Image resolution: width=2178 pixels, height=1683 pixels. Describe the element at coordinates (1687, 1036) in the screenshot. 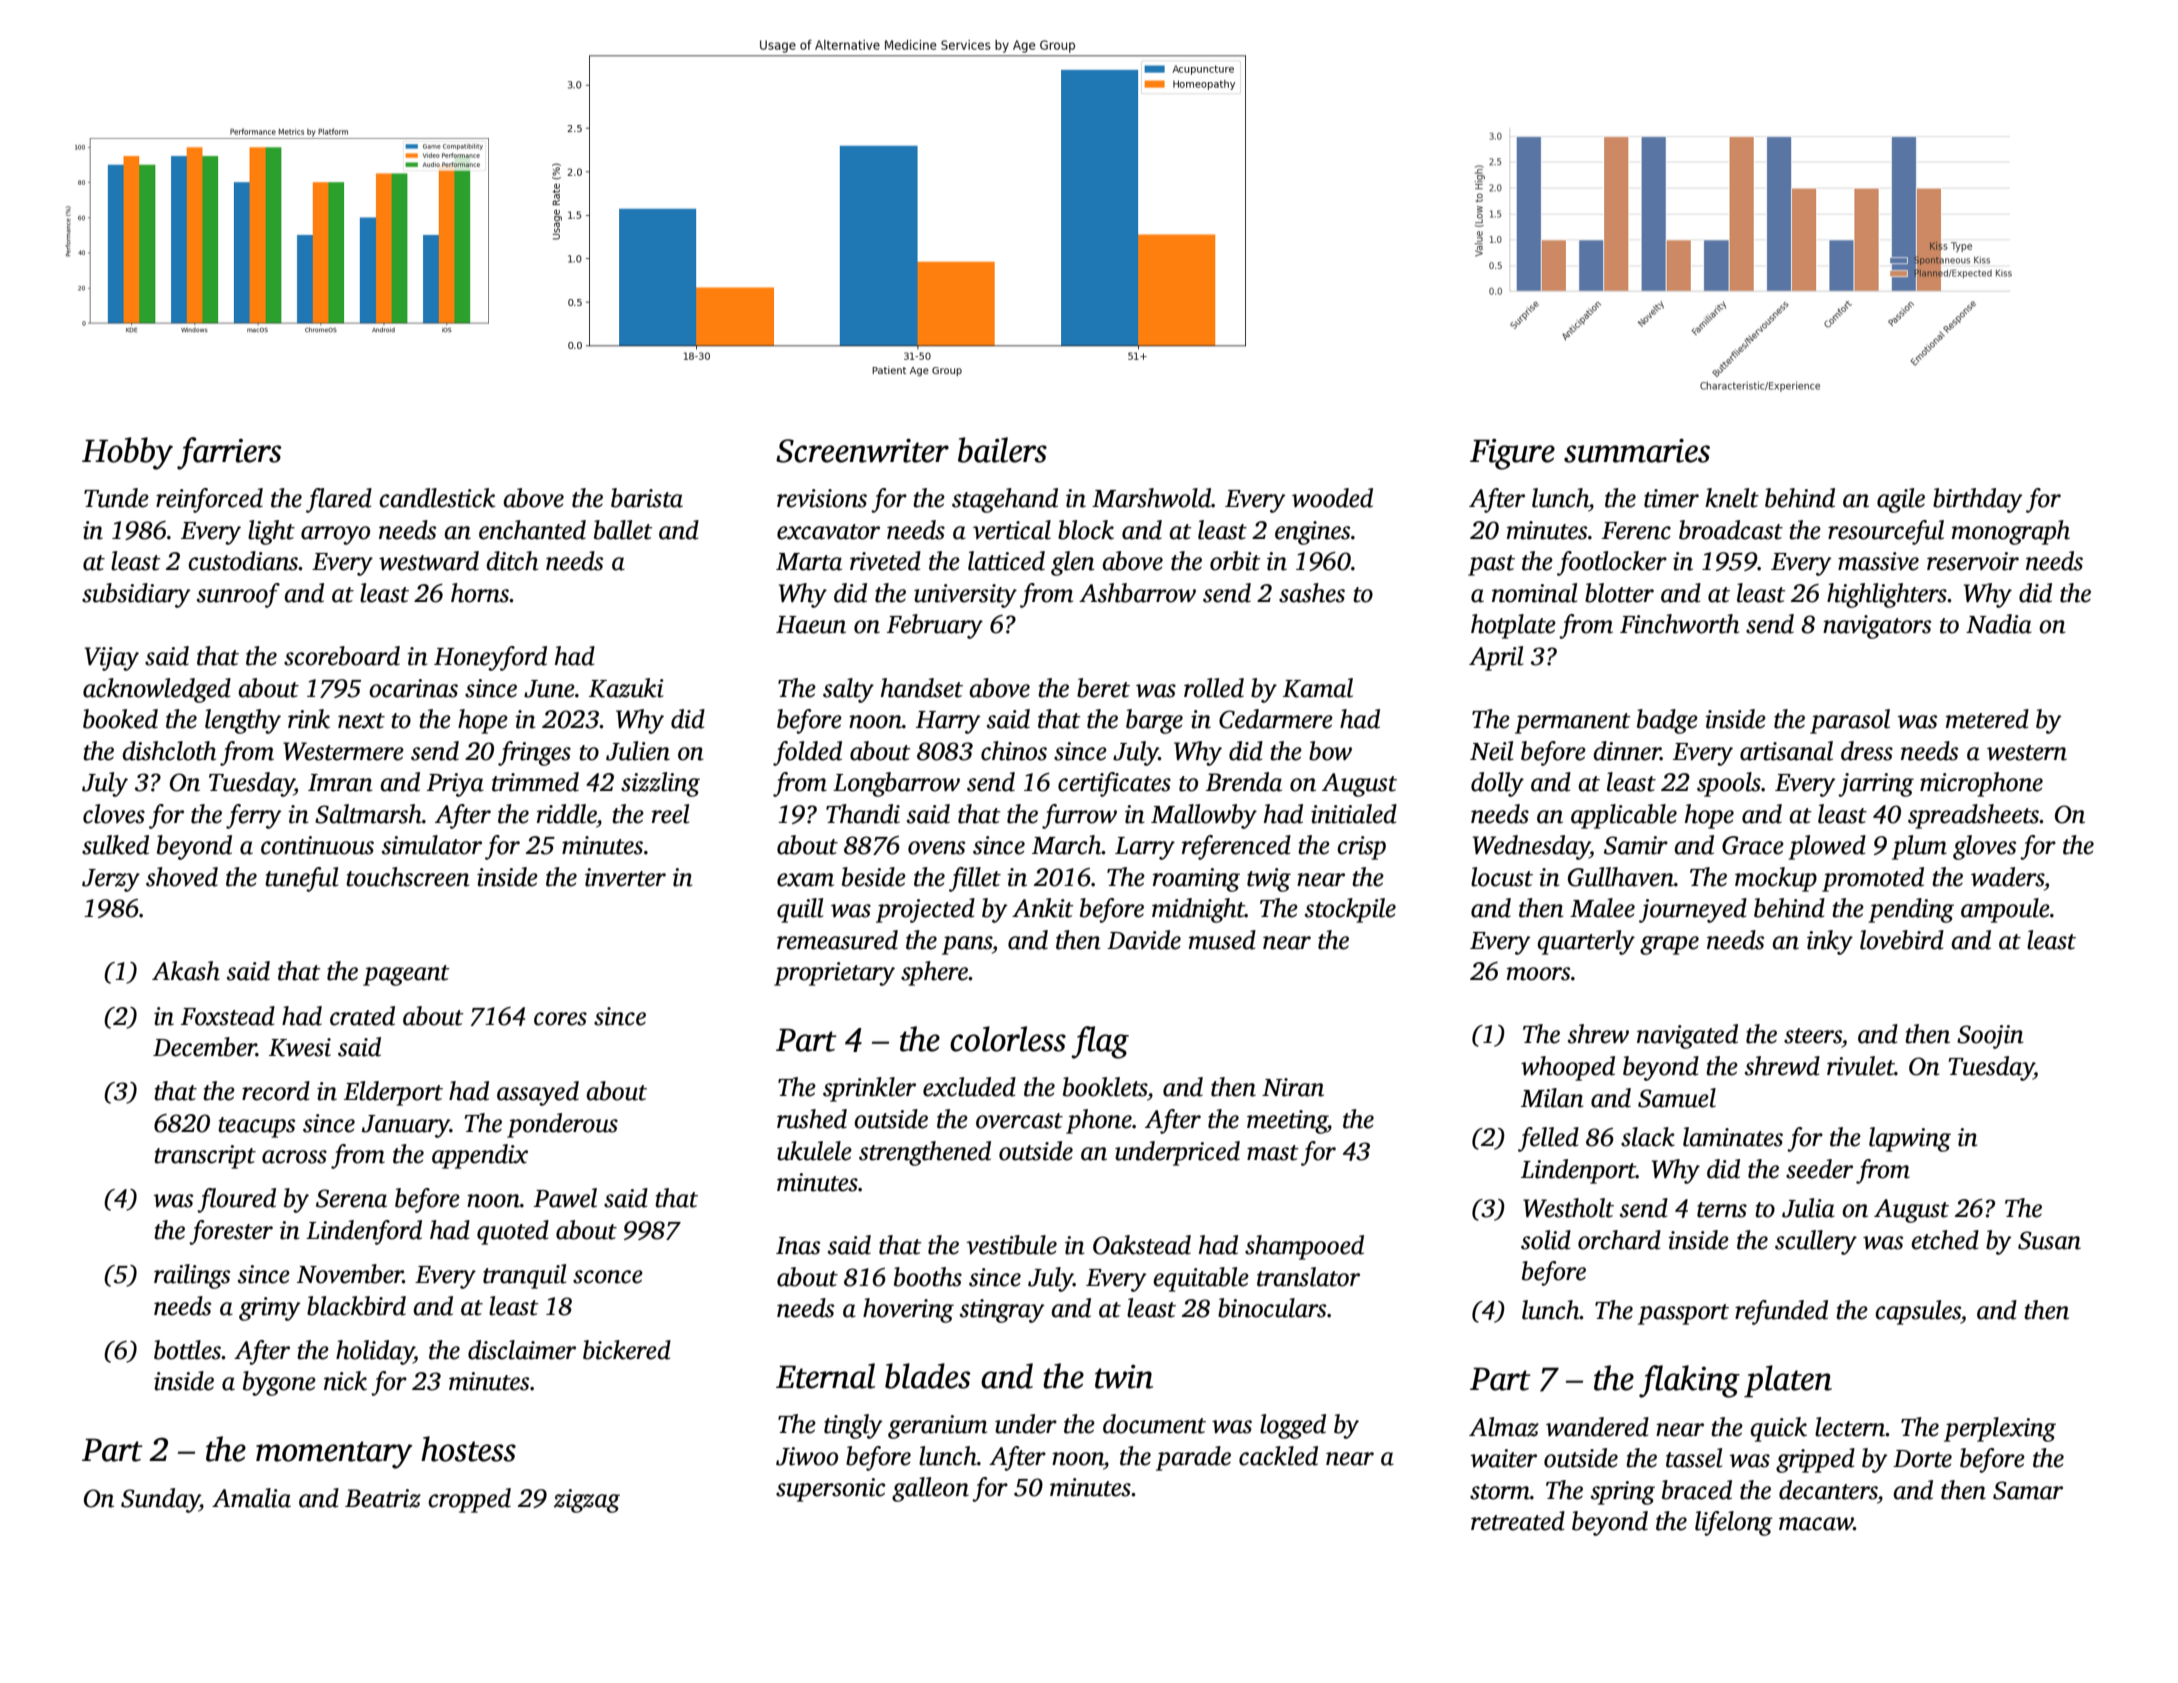

I see `navigated` at that location.
